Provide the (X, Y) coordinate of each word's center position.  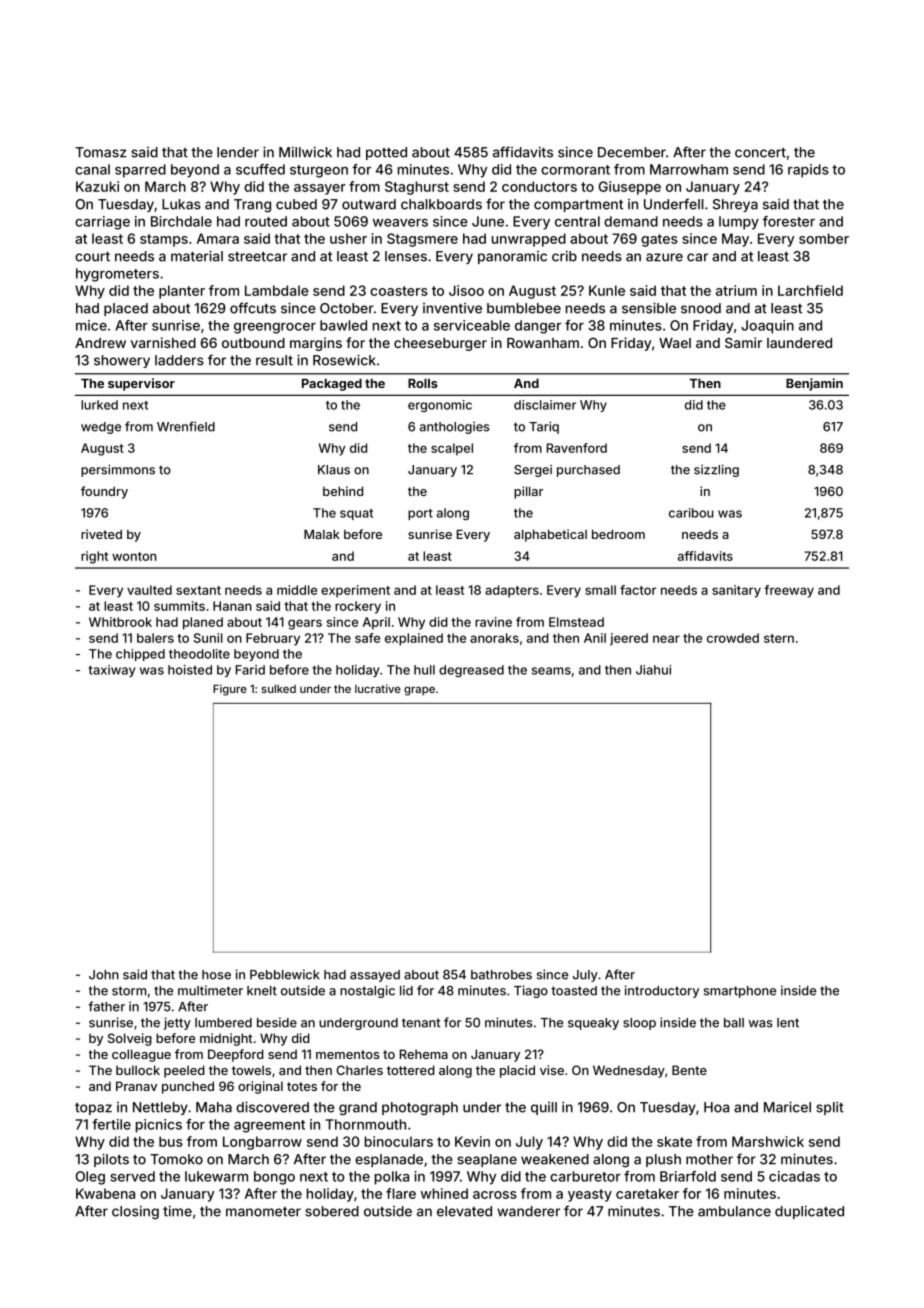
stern (779, 638)
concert (760, 153)
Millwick (305, 152)
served (132, 1176)
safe (367, 638)
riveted (101, 534)
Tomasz (100, 152)
